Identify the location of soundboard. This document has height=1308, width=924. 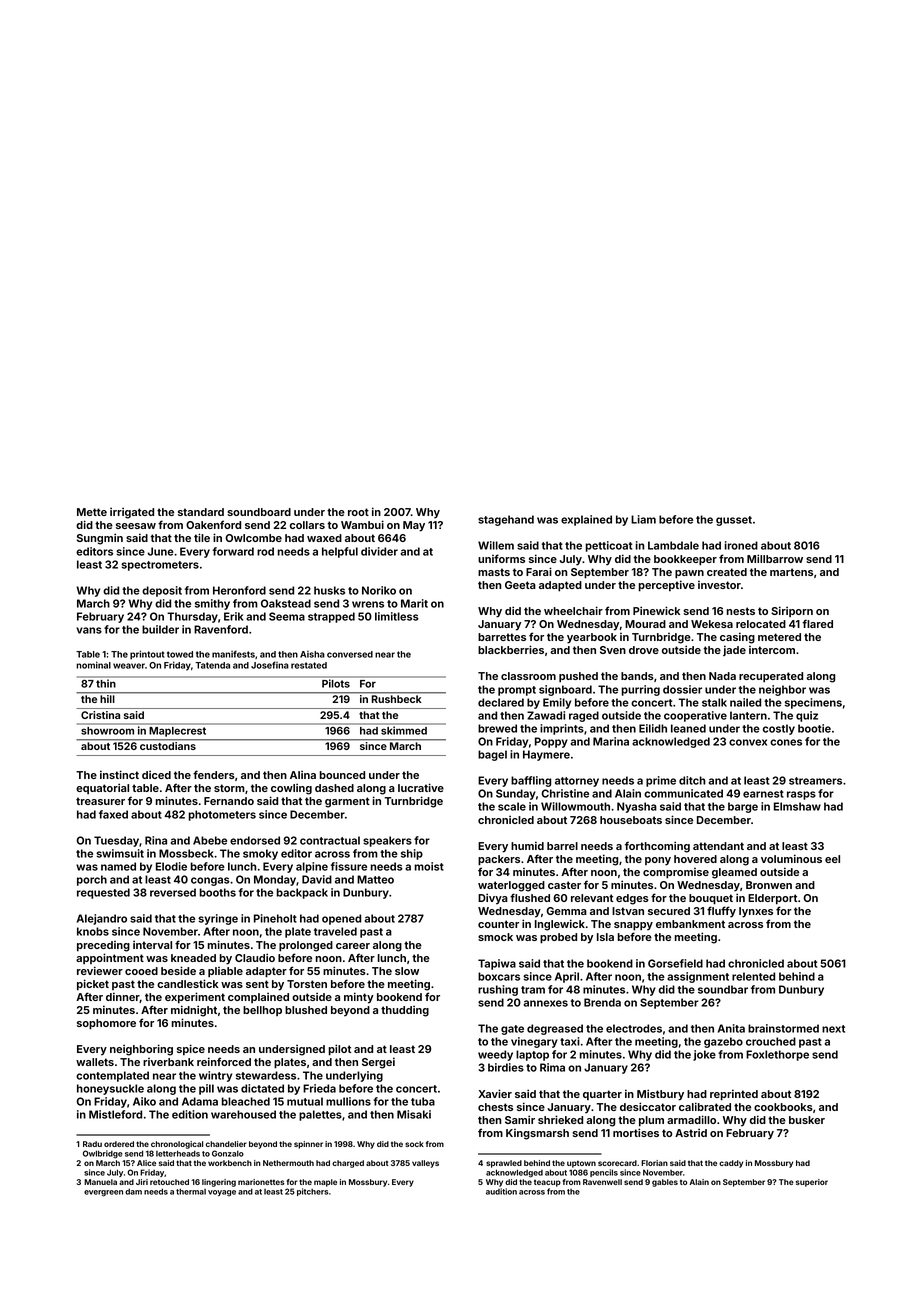
(259, 512).
